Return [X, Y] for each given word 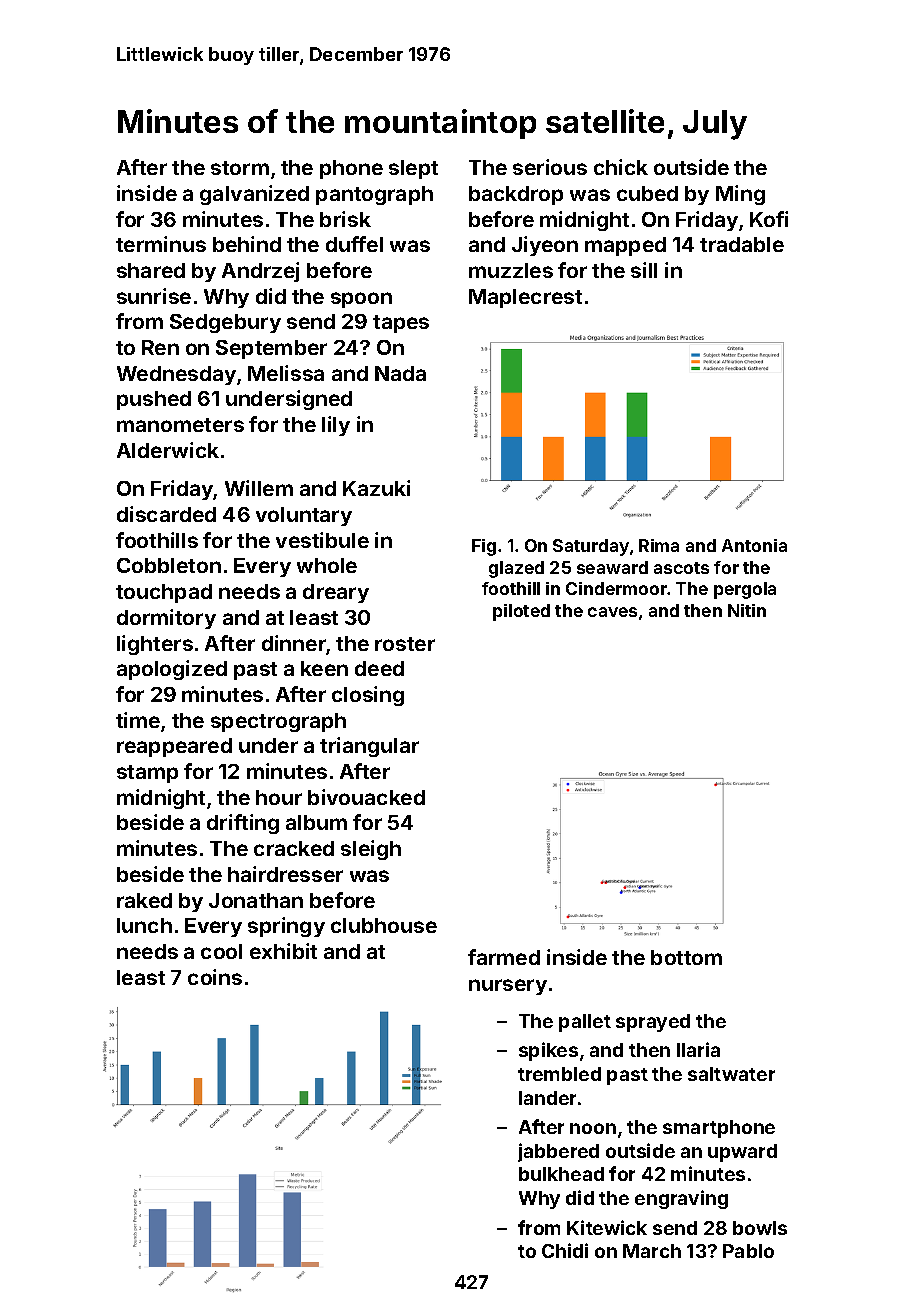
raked [144, 900]
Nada [400, 373]
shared [151, 270]
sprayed [653, 1023]
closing [368, 696]
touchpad [164, 593]
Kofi [769, 219]
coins [215, 977]
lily [336, 426]
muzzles [511, 270]
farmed [504, 957]
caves [612, 612]
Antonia [754, 545]
